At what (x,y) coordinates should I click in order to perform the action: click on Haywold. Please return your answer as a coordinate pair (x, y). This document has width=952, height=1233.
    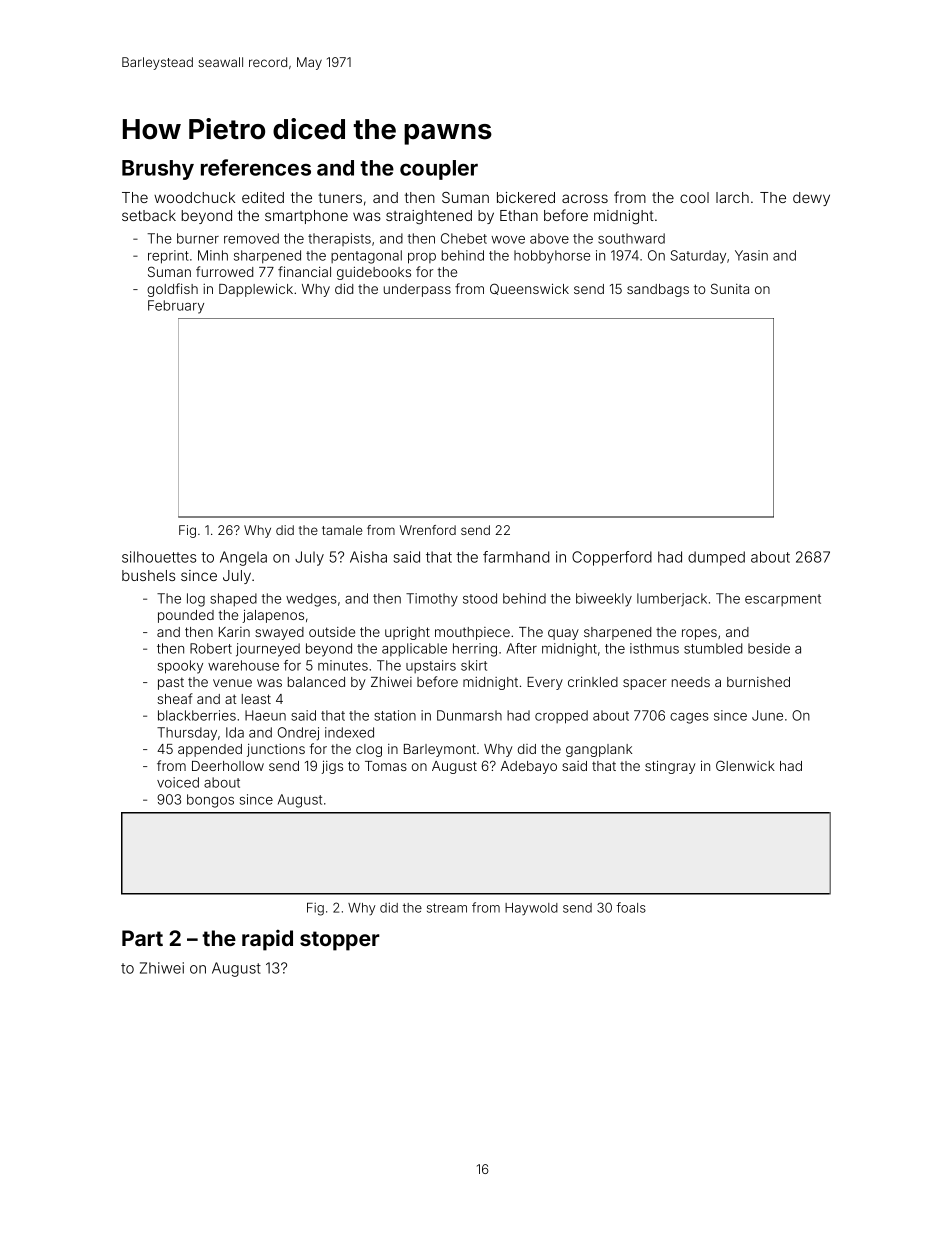
    Looking at the image, I should click on (531, 909).
